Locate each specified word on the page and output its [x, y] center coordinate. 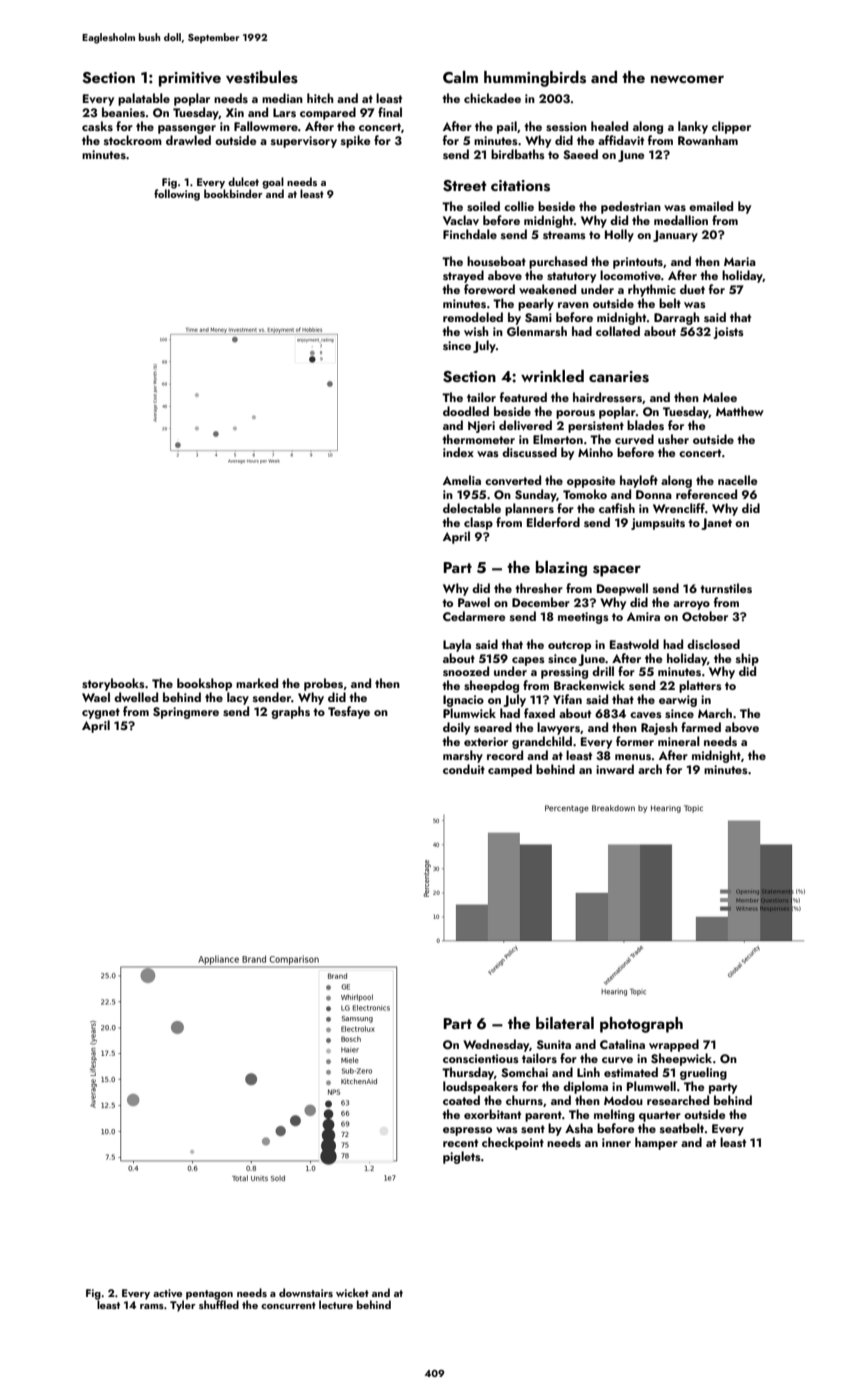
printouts [638, 263]
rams [152, 1306]
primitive [190, 79]
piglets [462, 1157]
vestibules [262, 77]
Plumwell [651, 1086]
